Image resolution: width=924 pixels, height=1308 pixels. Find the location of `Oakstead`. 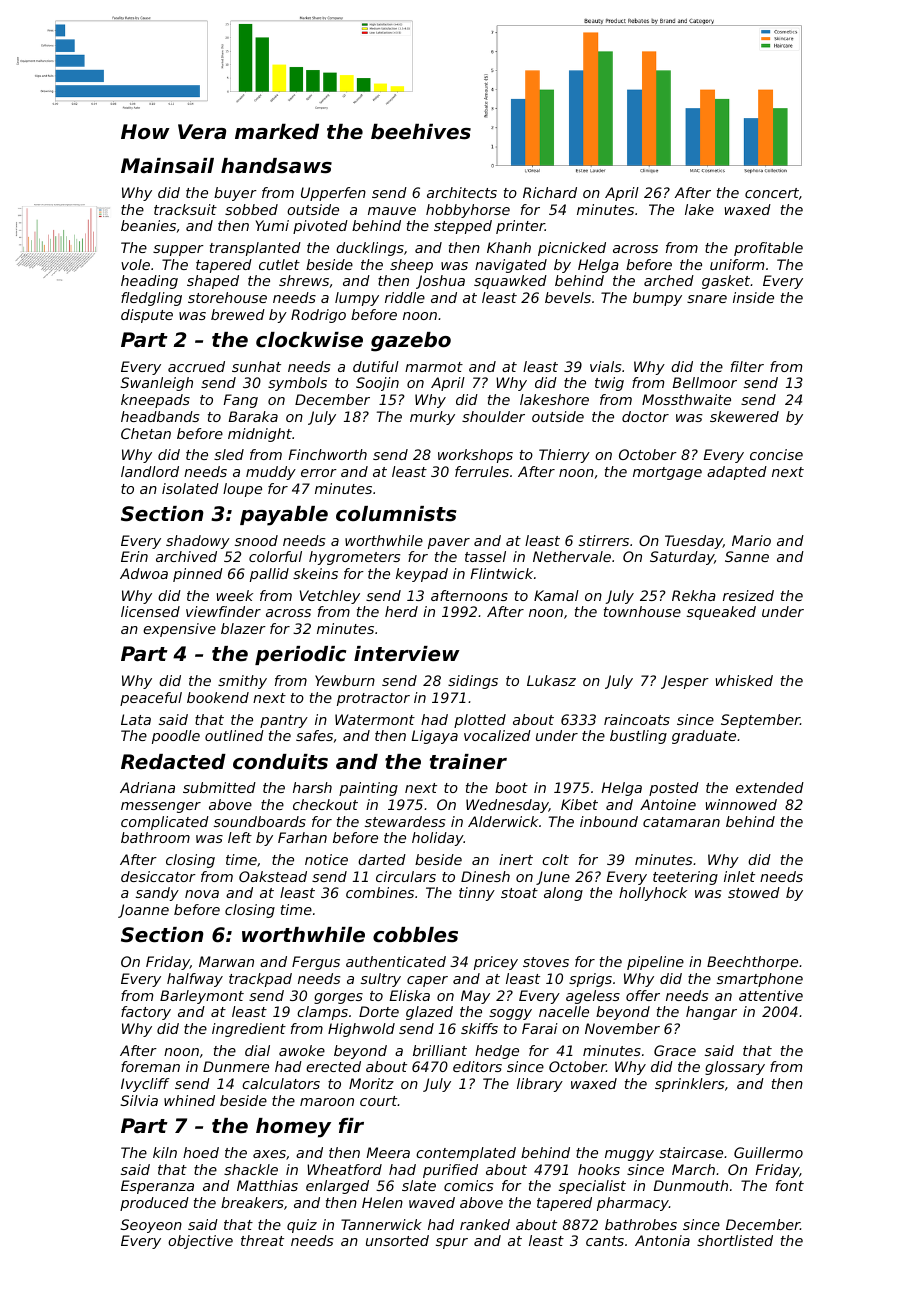

Oakstead is located at coordinates (273, 876).
